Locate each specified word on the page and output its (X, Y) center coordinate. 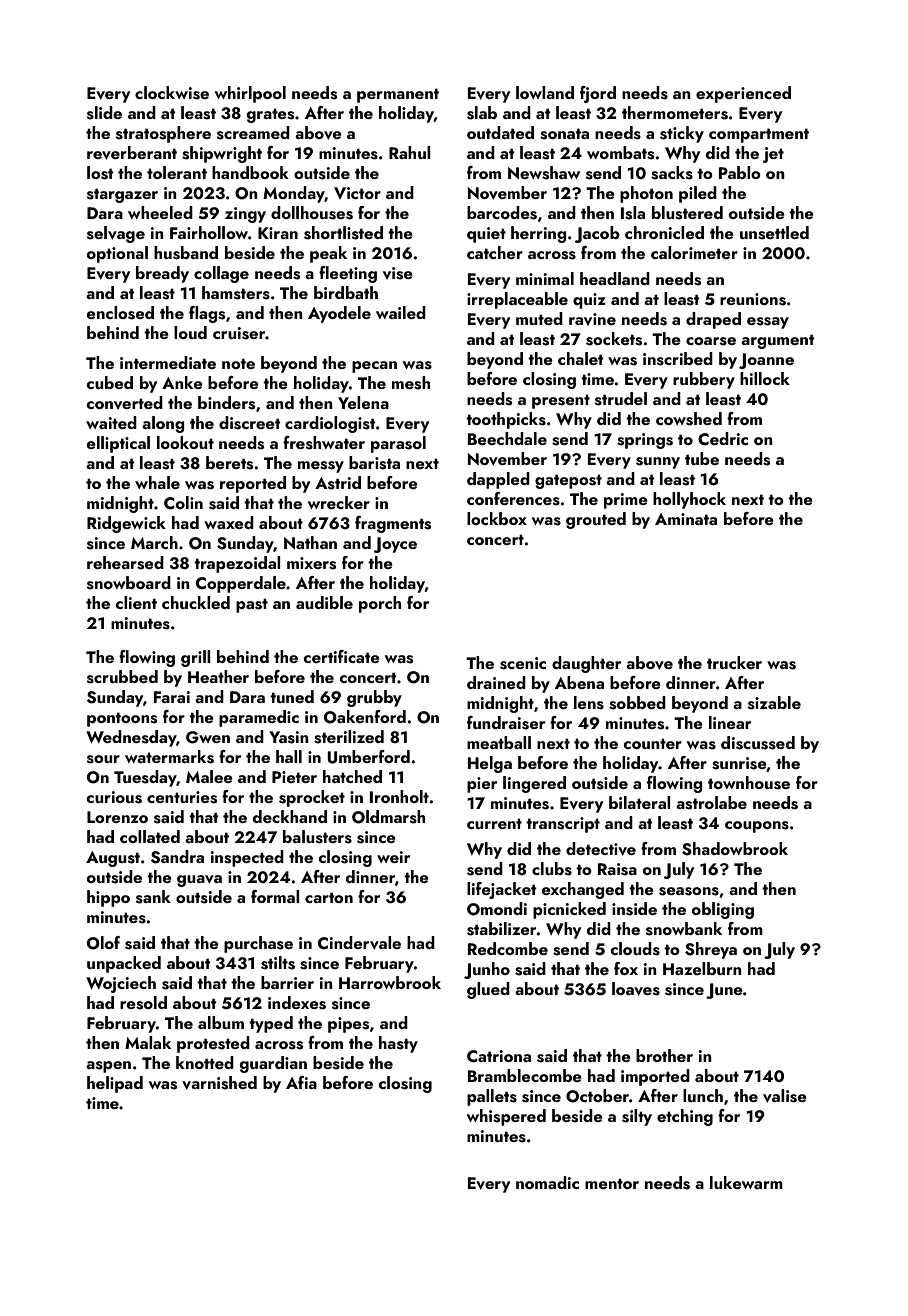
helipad (115, 1084)
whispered (506, 1117)
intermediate (168, 362)
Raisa (617, 869)
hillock (765, 378)
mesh (411, 383)
